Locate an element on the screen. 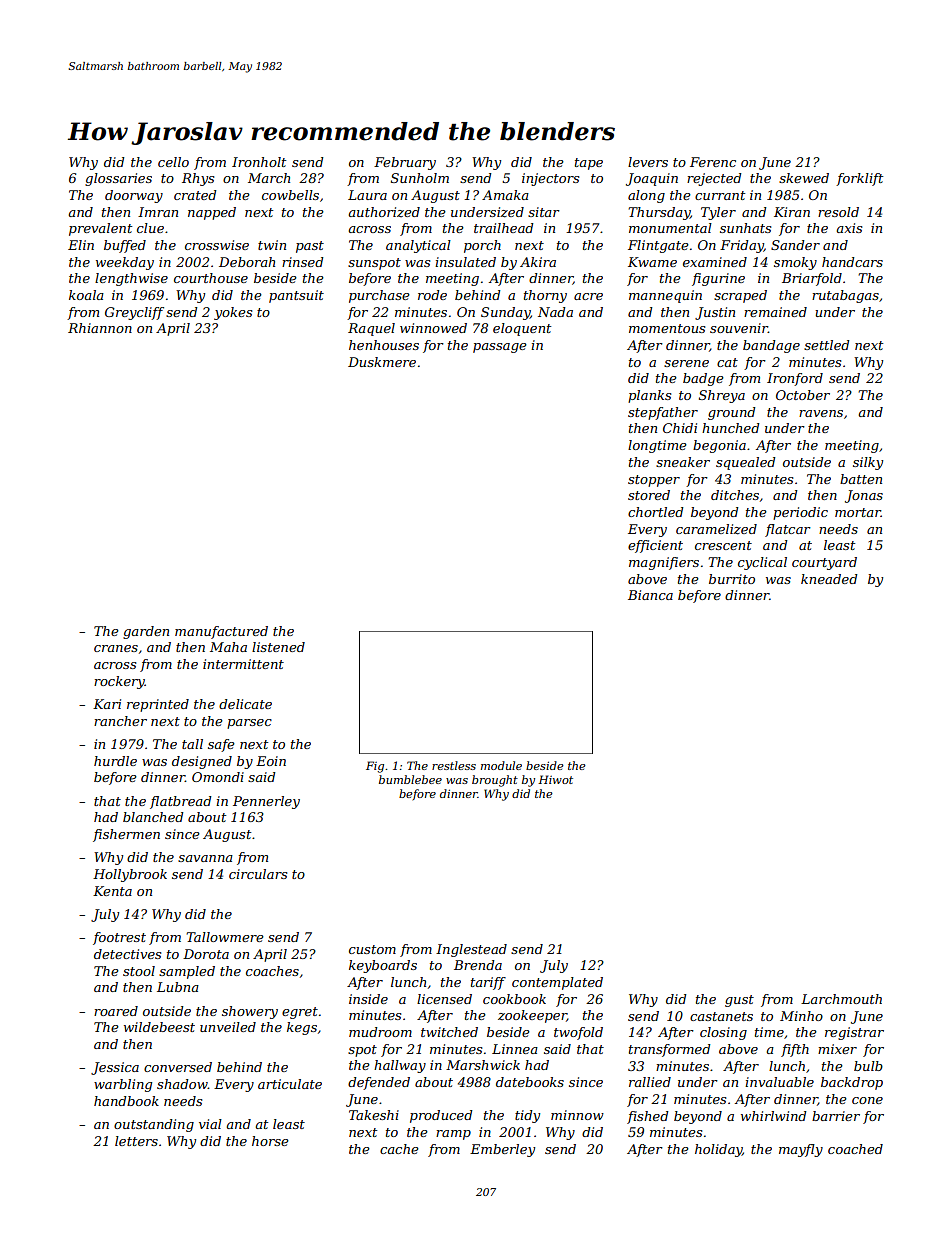  Ferenc is located at coordinates (713, 162).
